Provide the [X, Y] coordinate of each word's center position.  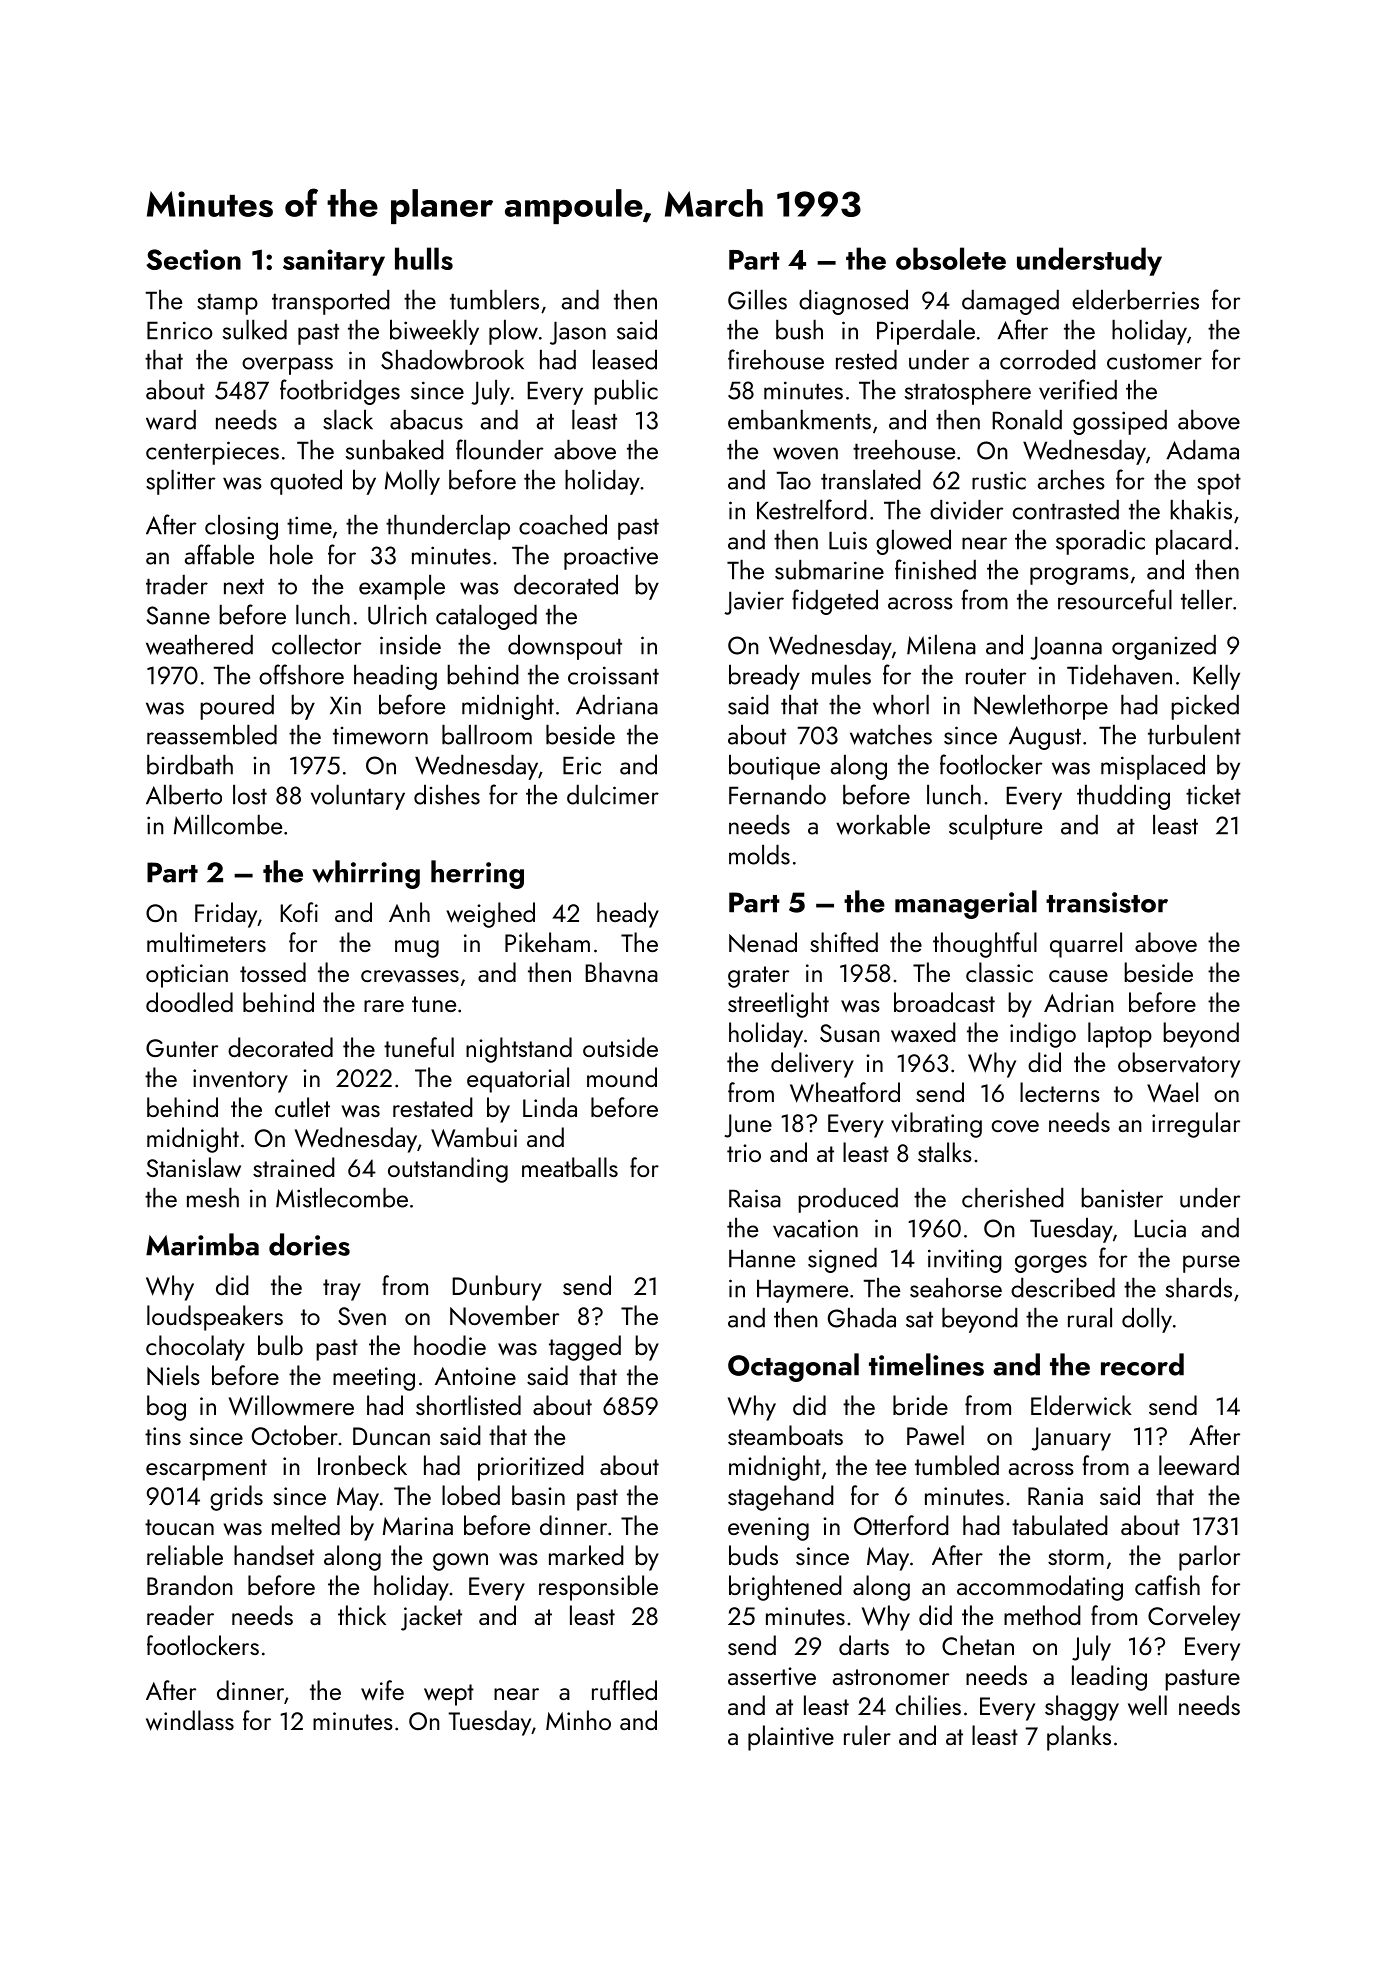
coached [563, 524]
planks [1079, 1738]
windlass [190, 1720]
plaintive [791, 1738]
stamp [227, 304]
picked [1205, 707]
